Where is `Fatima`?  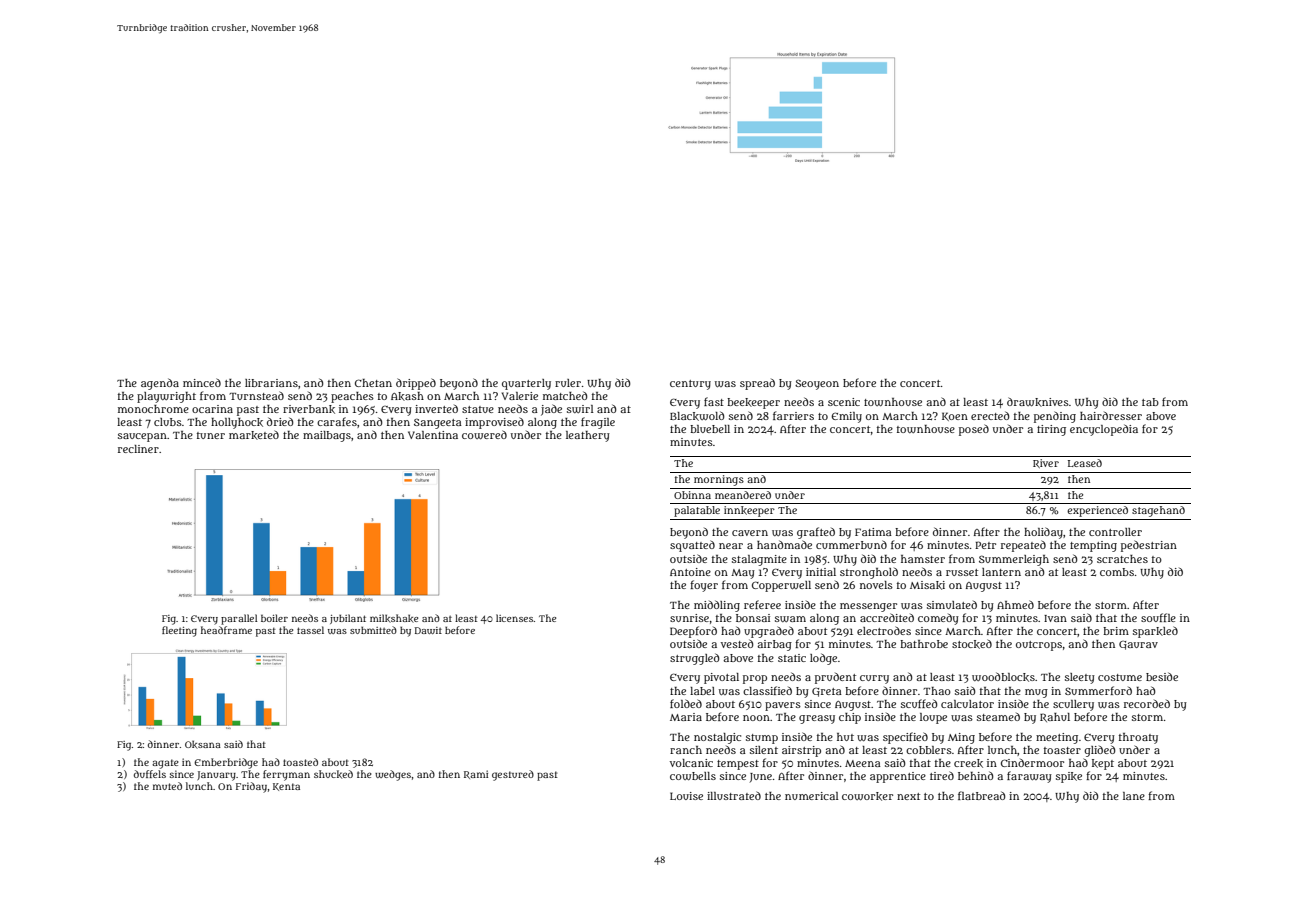
Fatima is located at coordinates (873, 532).
